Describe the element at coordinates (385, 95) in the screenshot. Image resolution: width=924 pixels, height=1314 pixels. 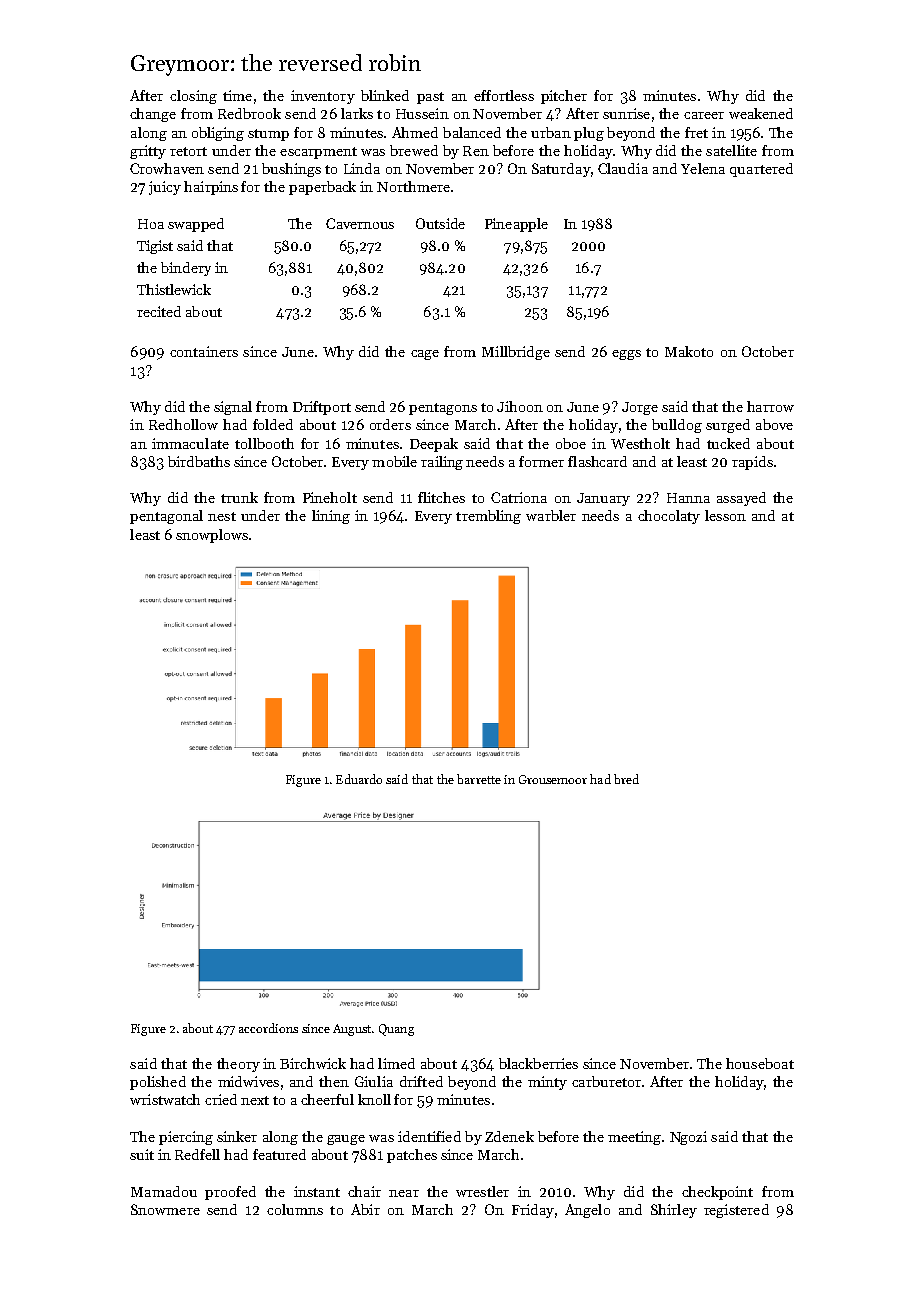
I see `blinked` at that location.
